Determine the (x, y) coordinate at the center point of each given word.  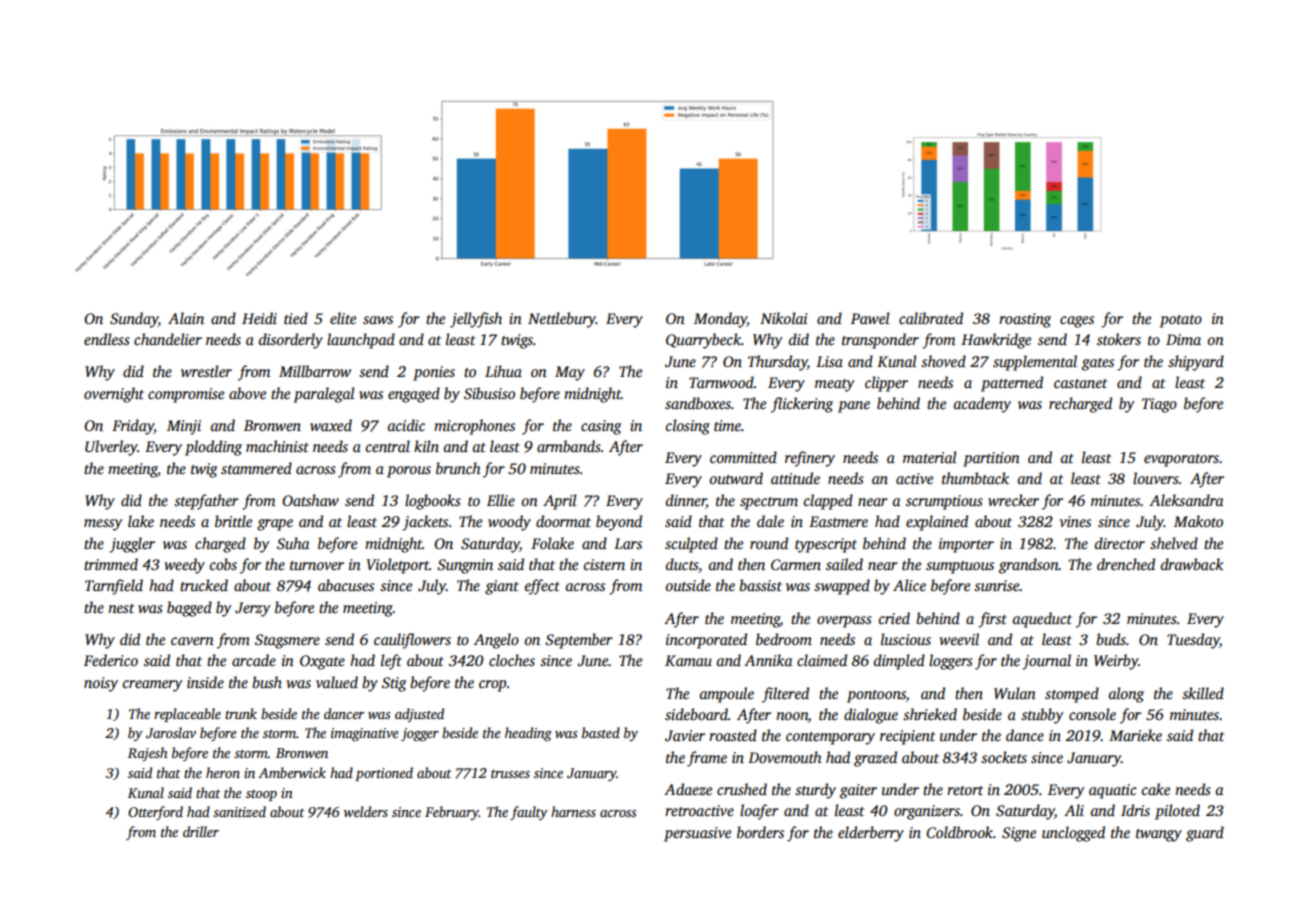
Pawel (870, 318)
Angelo (496, 641)
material (930, 457)
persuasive (697, 834)
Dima (1183, 339)
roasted (733, 735)
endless (107, 339)
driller (201, 831)
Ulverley (111, 448)
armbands (569, 446)
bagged (189, 609)
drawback (1192, 564)
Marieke (1135, 735)
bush (267, 682)
